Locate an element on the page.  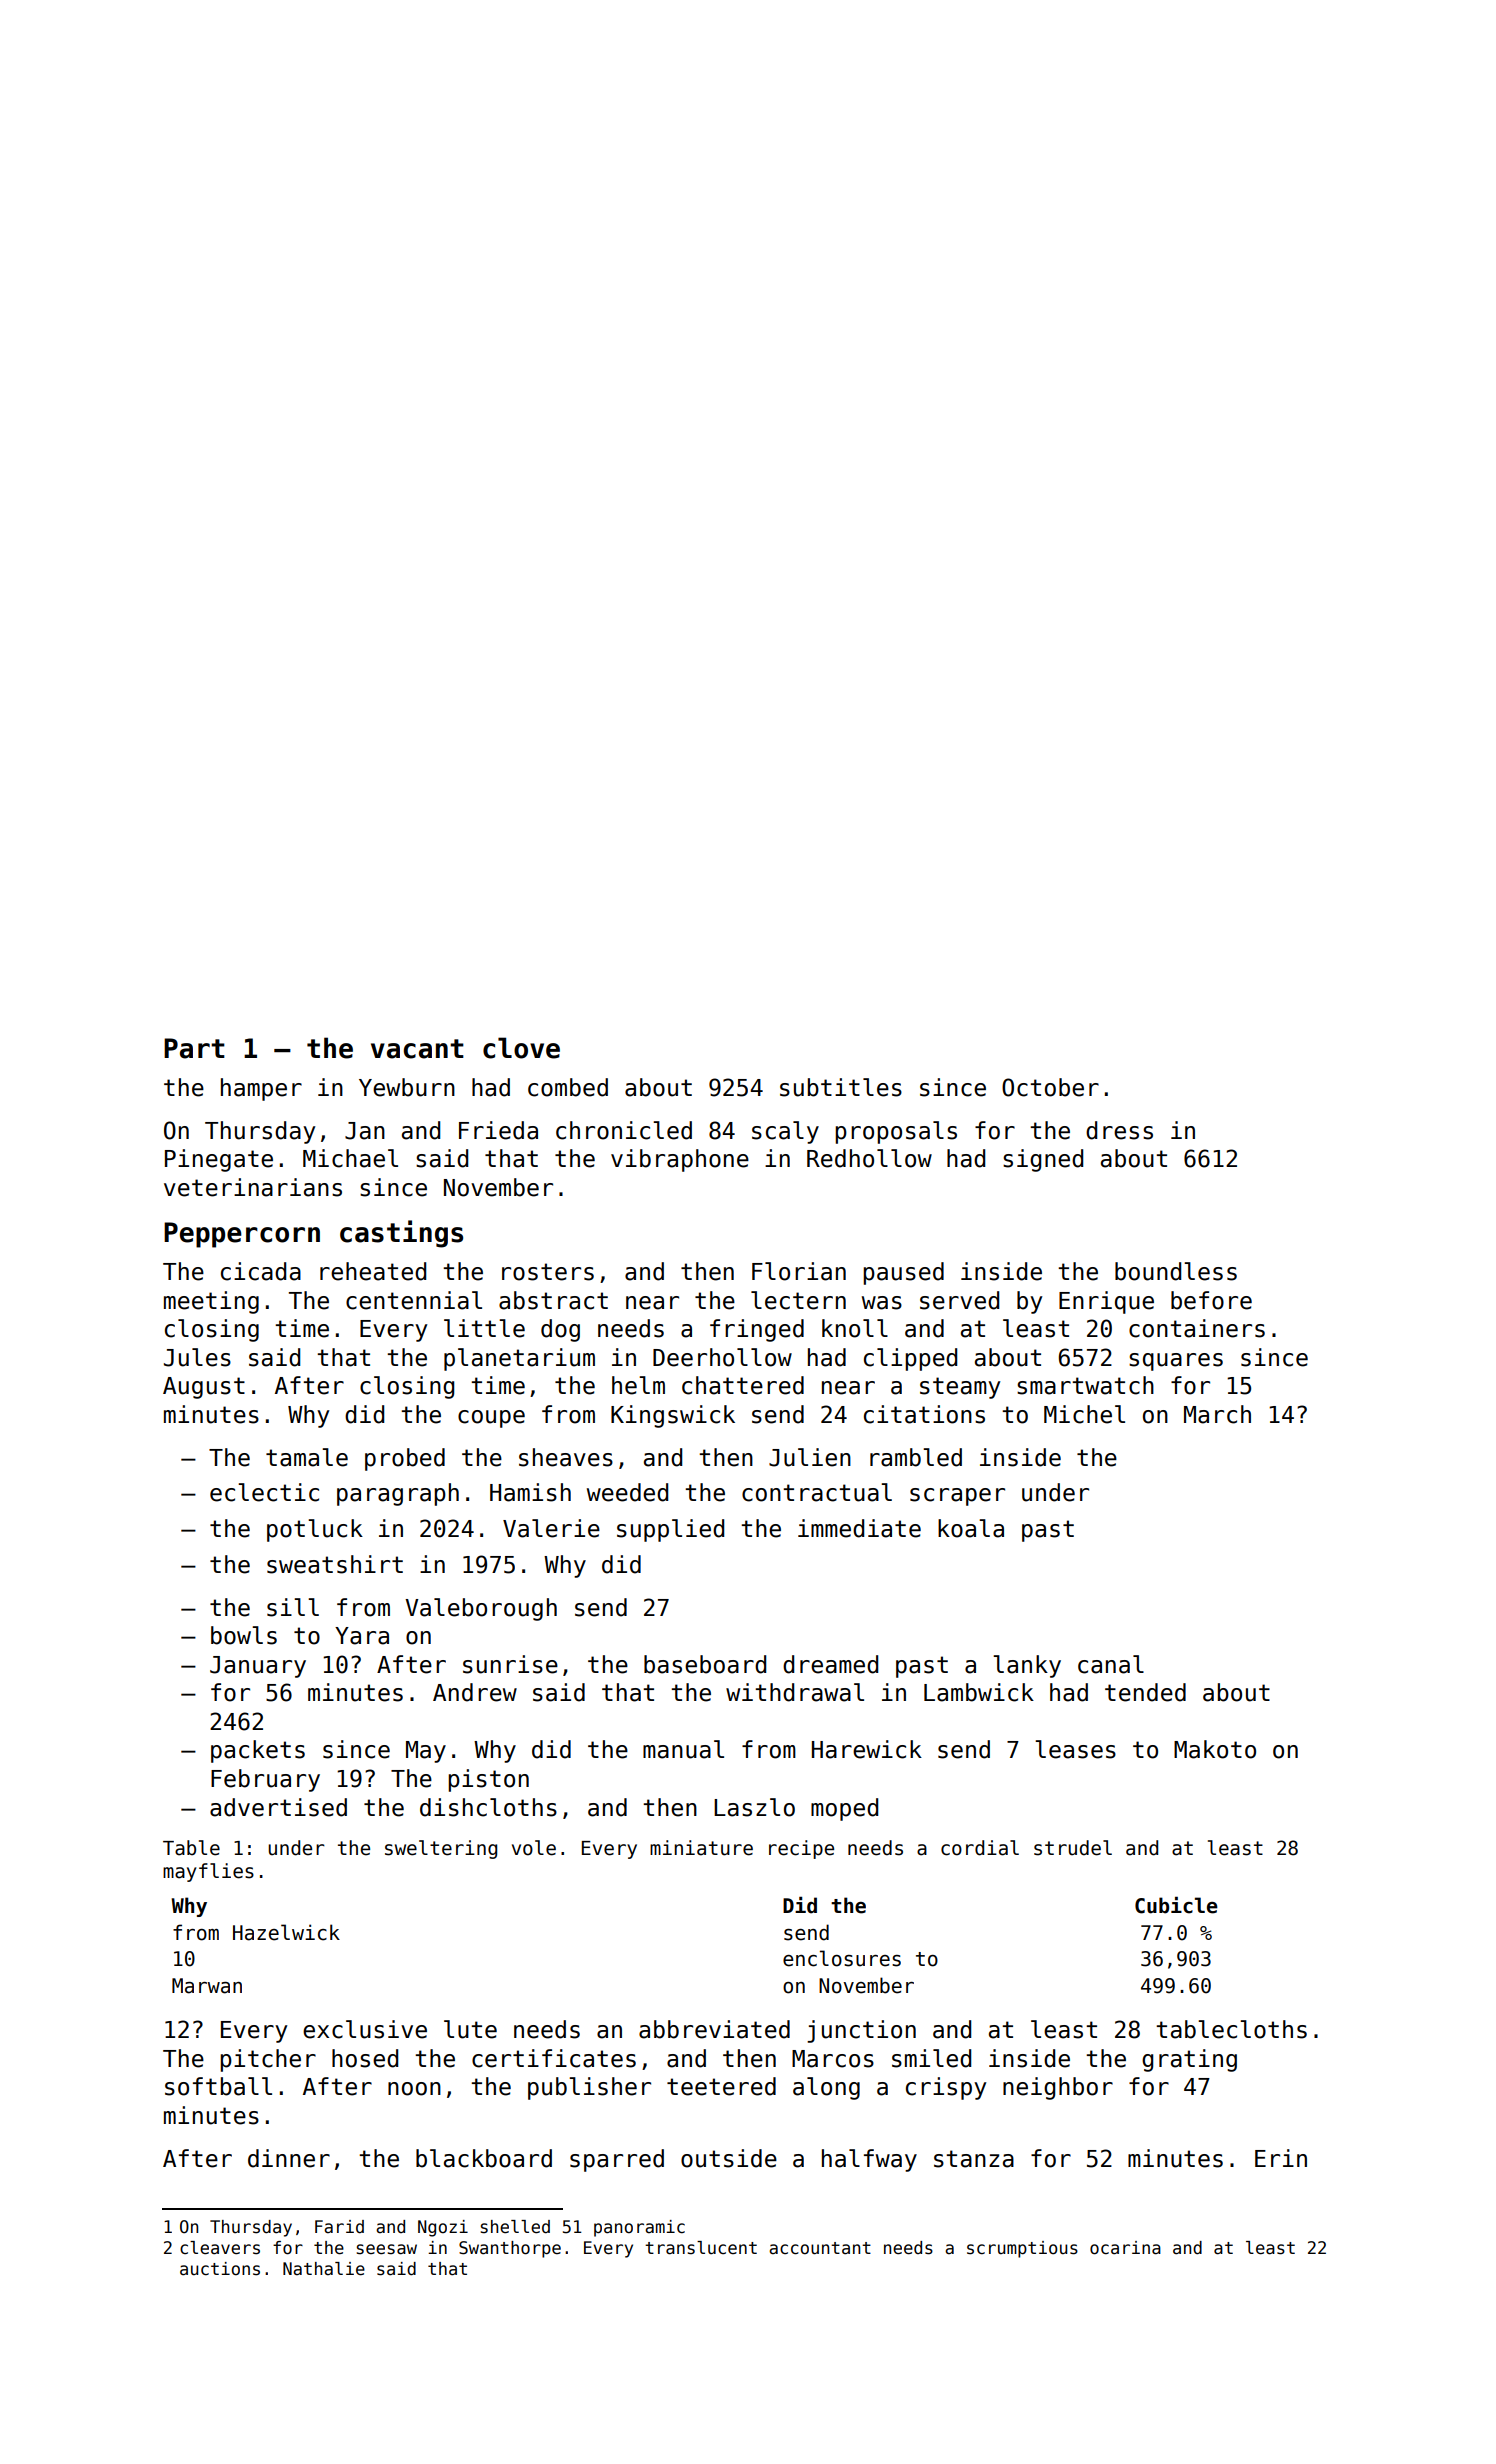
strudel is located at coordinates (1073, 1848).
